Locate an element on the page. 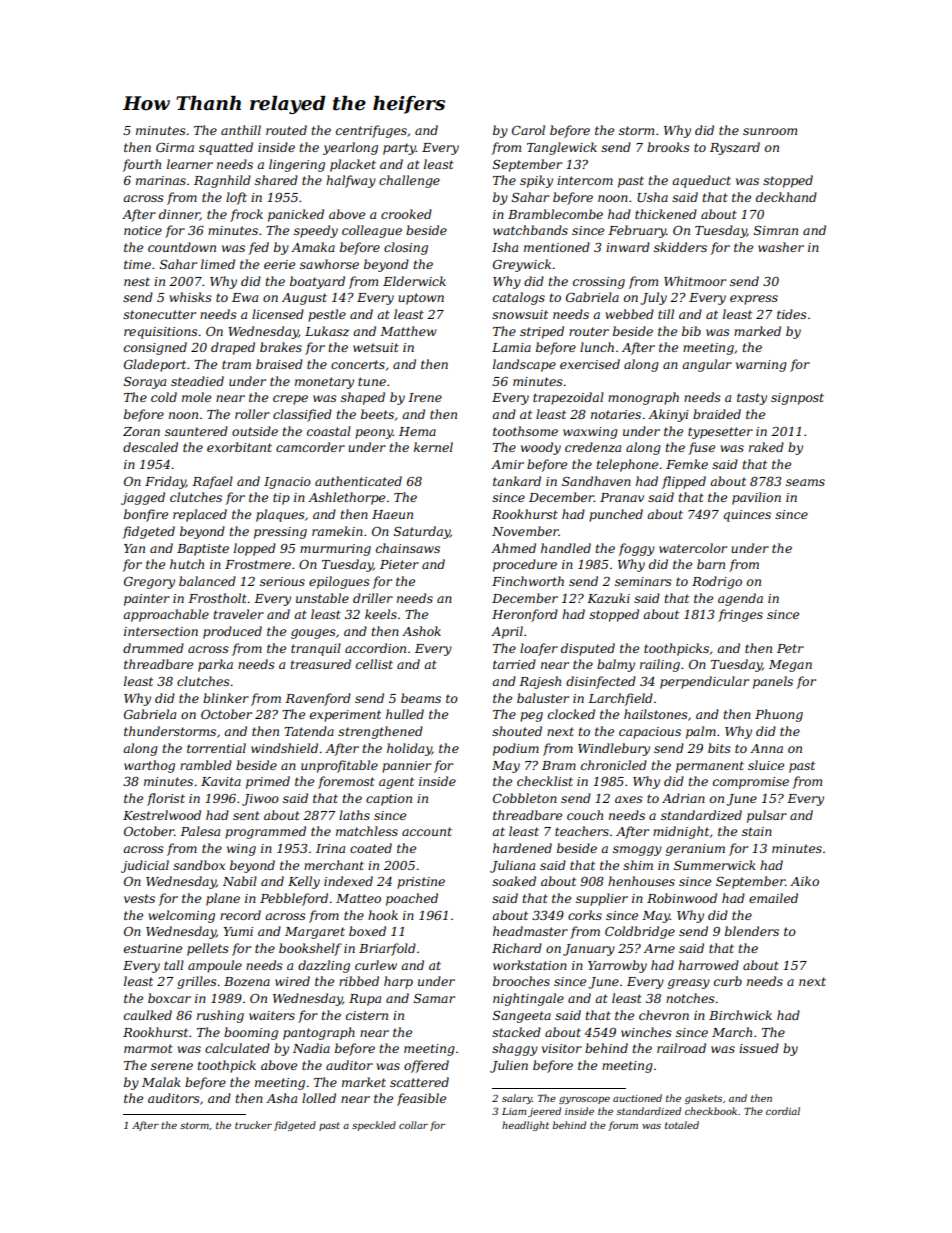 This page has height=1233, width=952. Elderwick is located at coordinates (414, 281).
